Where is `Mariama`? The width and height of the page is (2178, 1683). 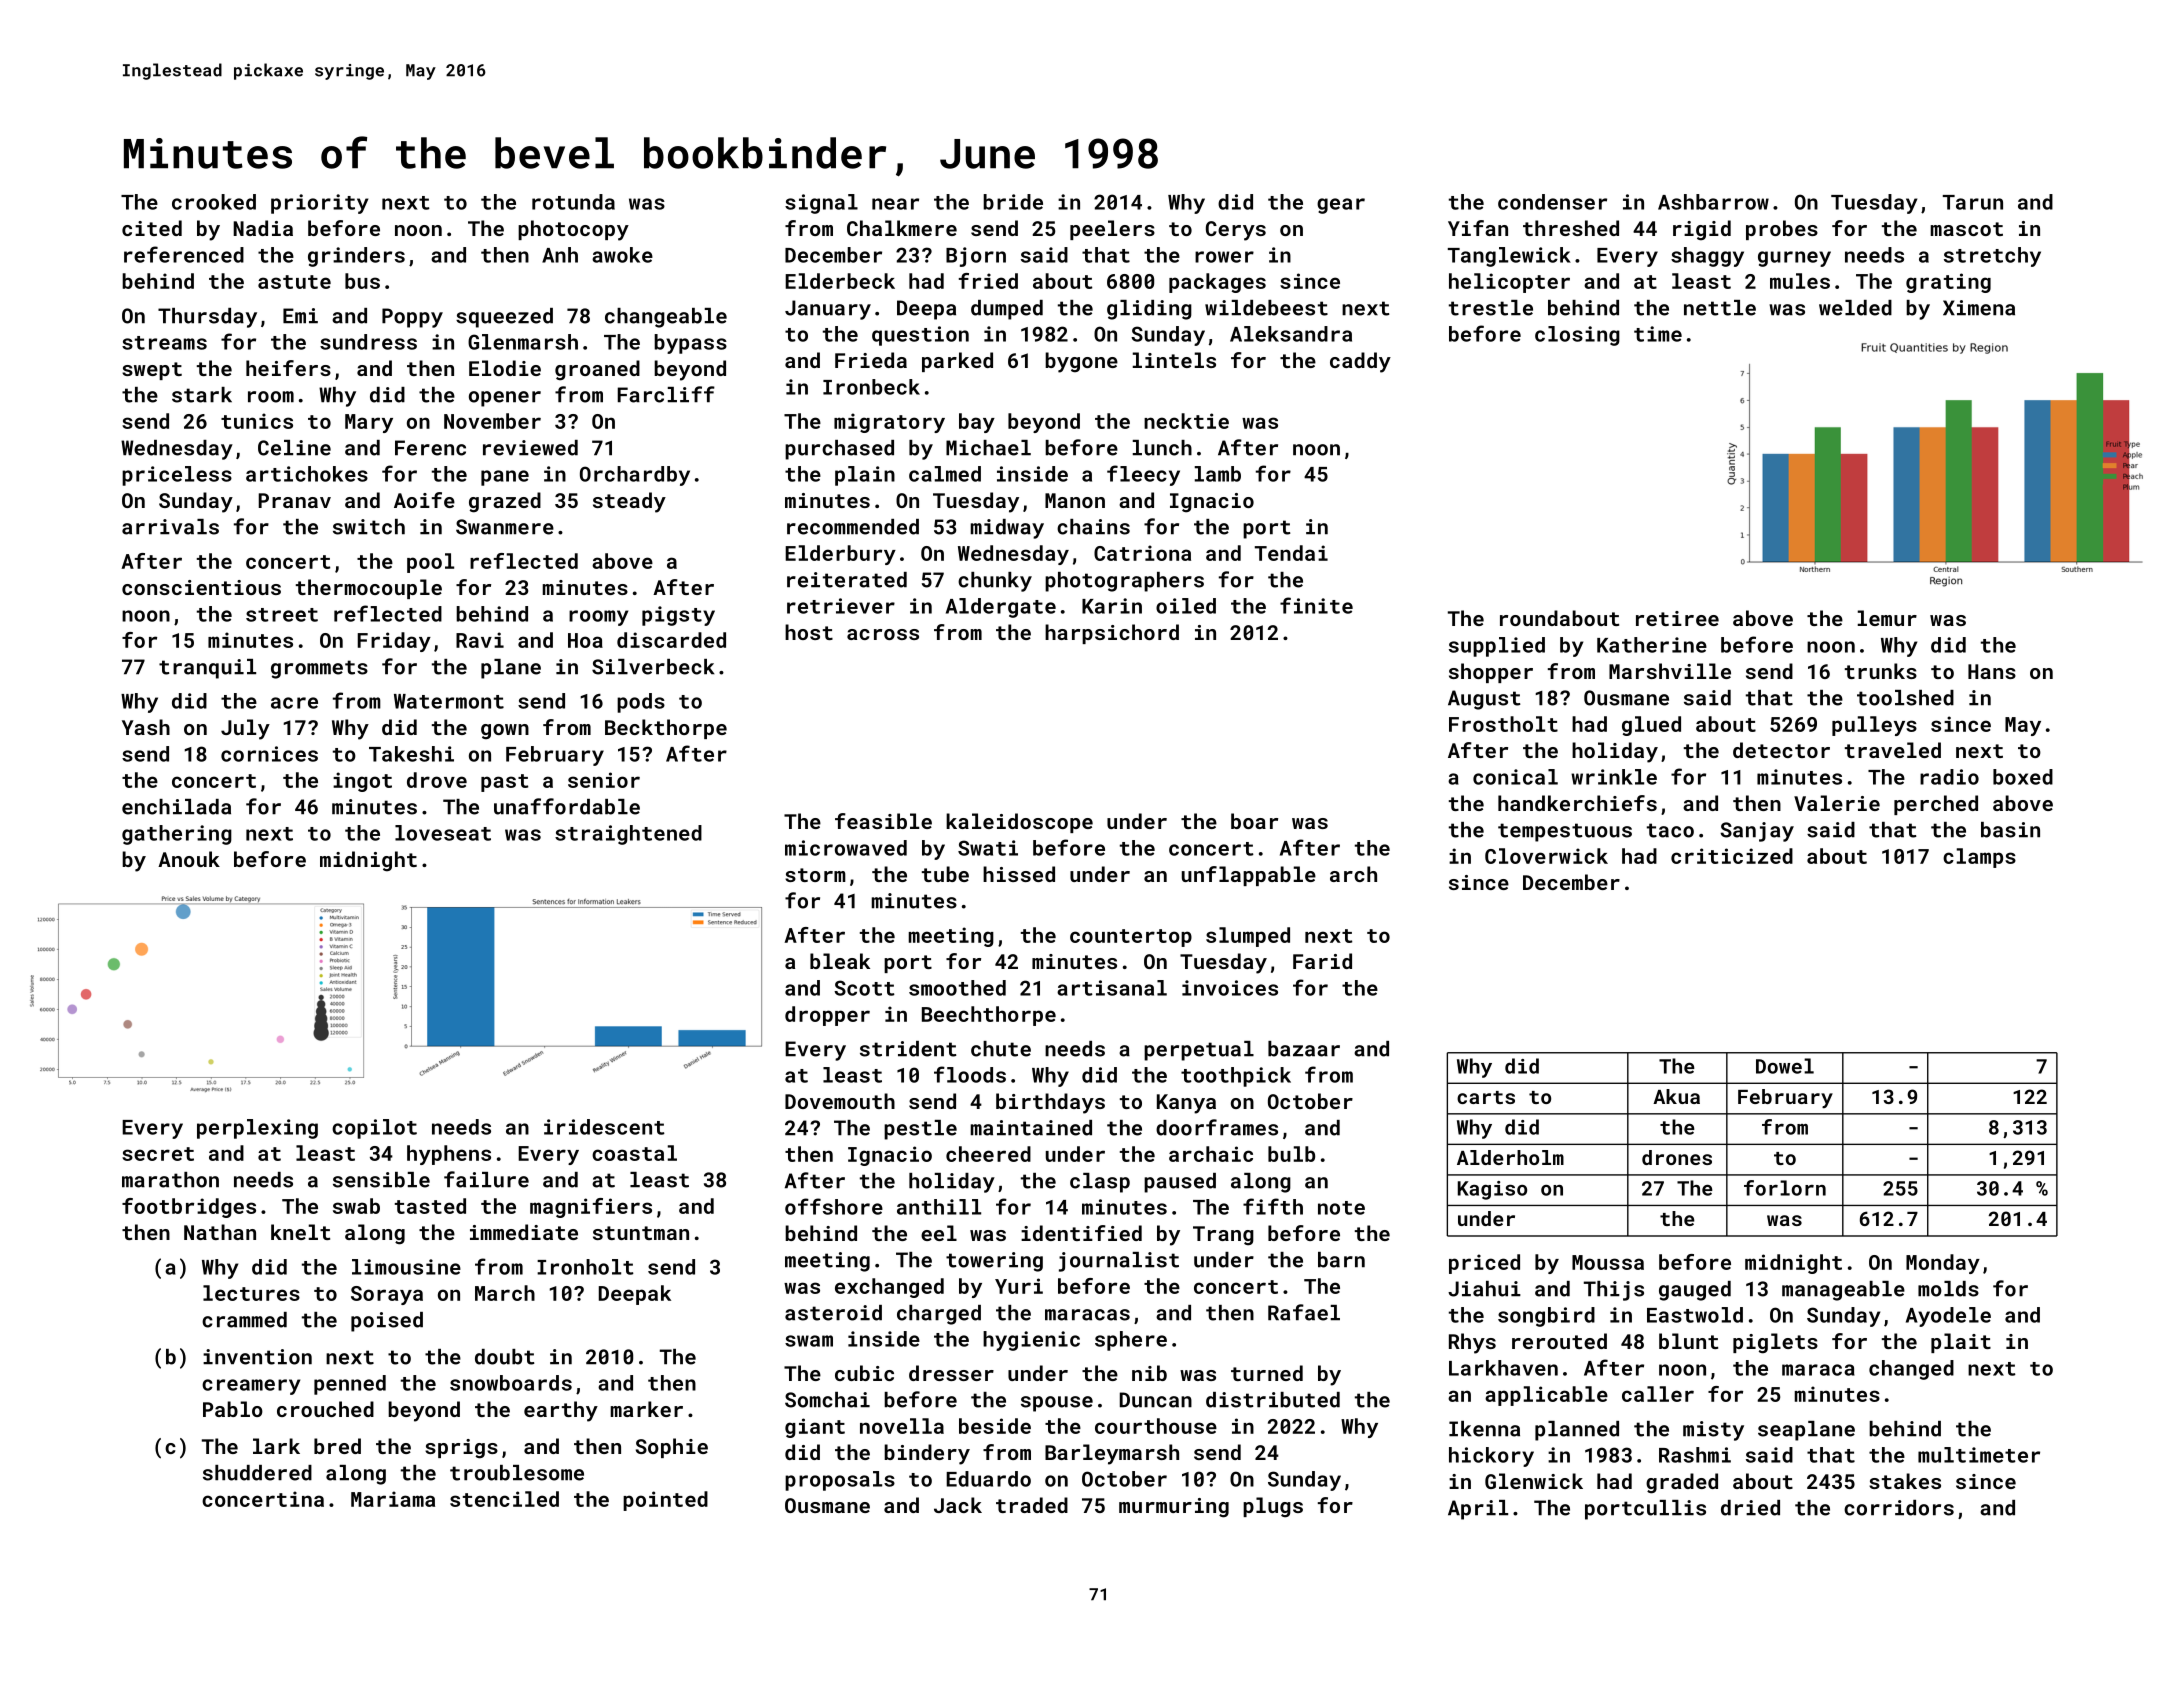 Mariama is located at coordinates (393, 1499).
